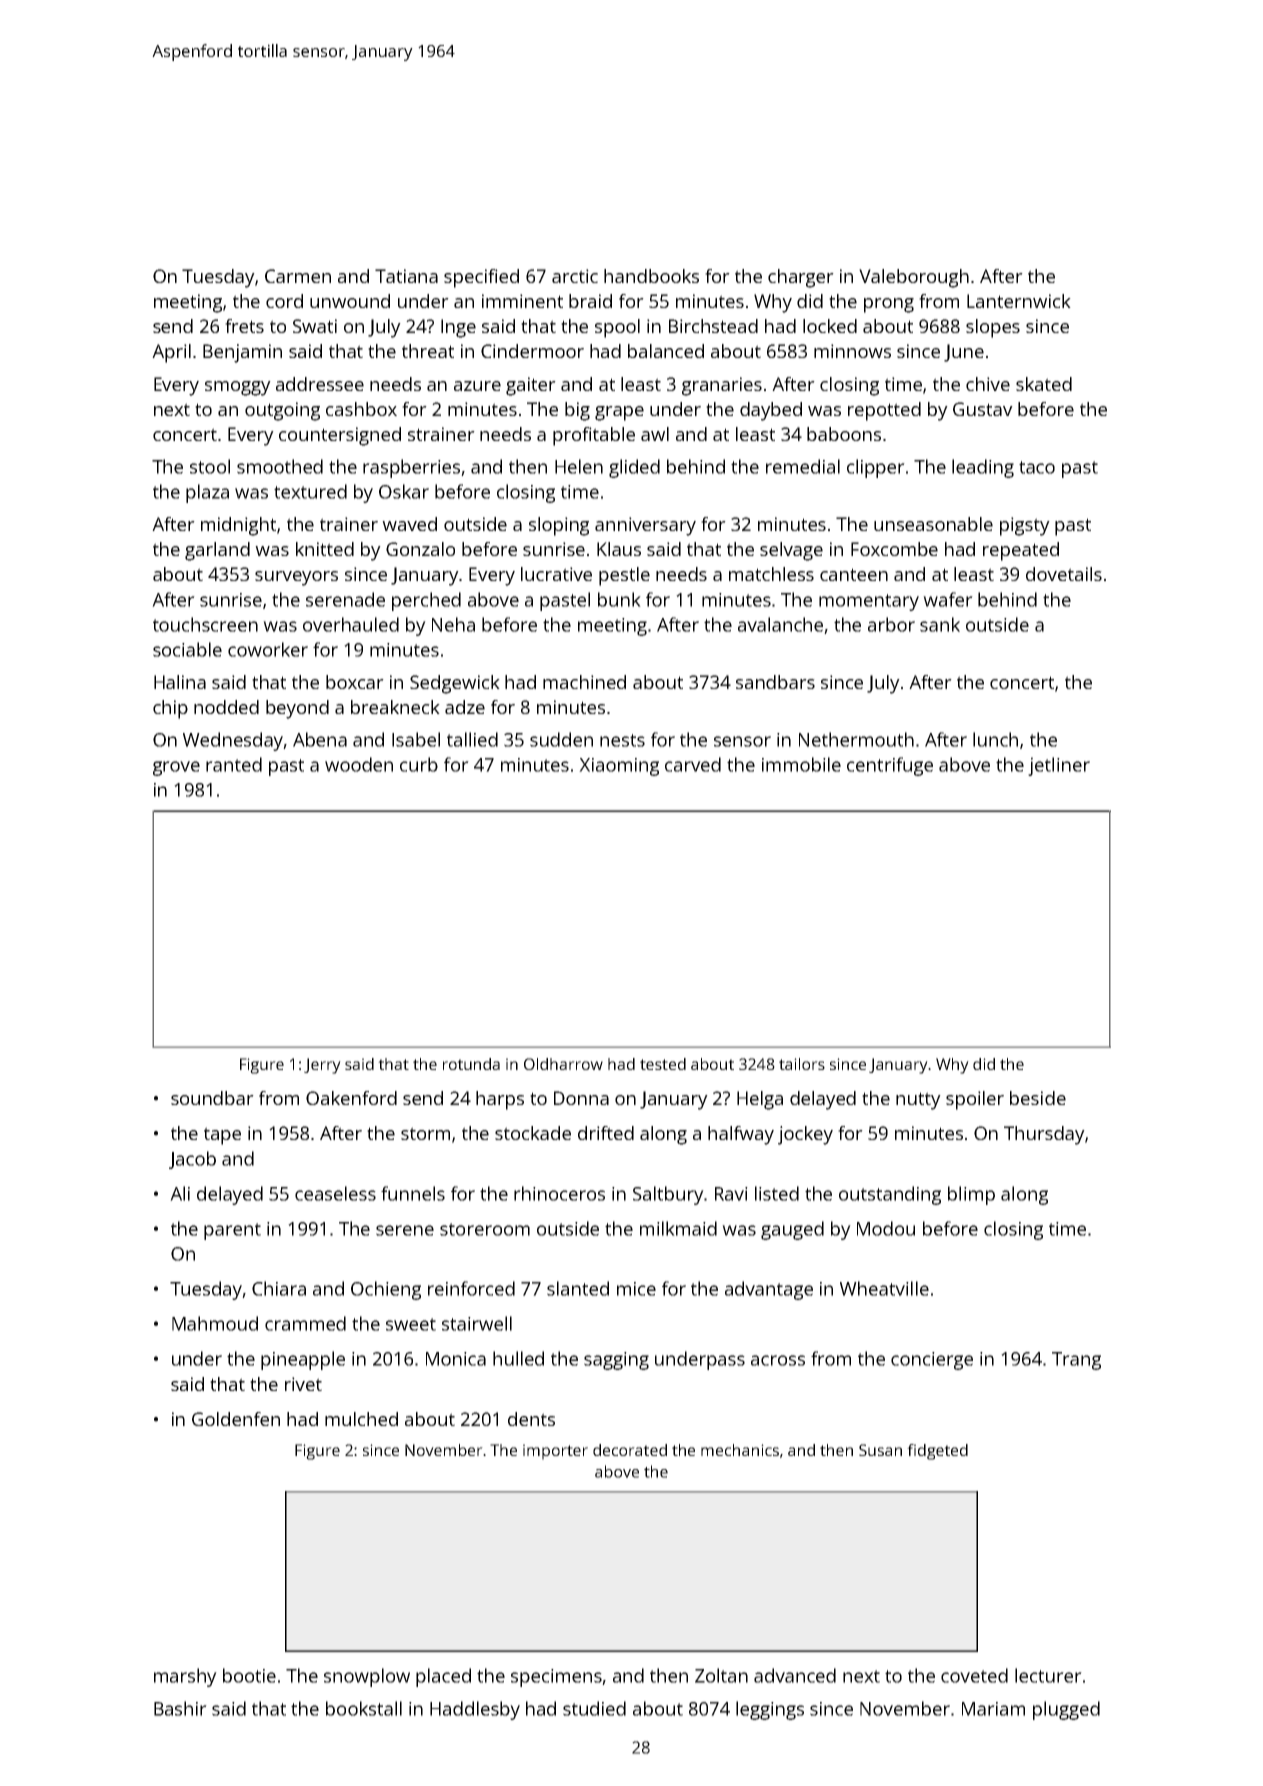  What do you see at coordinates (233, 741) in the image?
I see `Wednesday` at bounding box center [233, 741].
